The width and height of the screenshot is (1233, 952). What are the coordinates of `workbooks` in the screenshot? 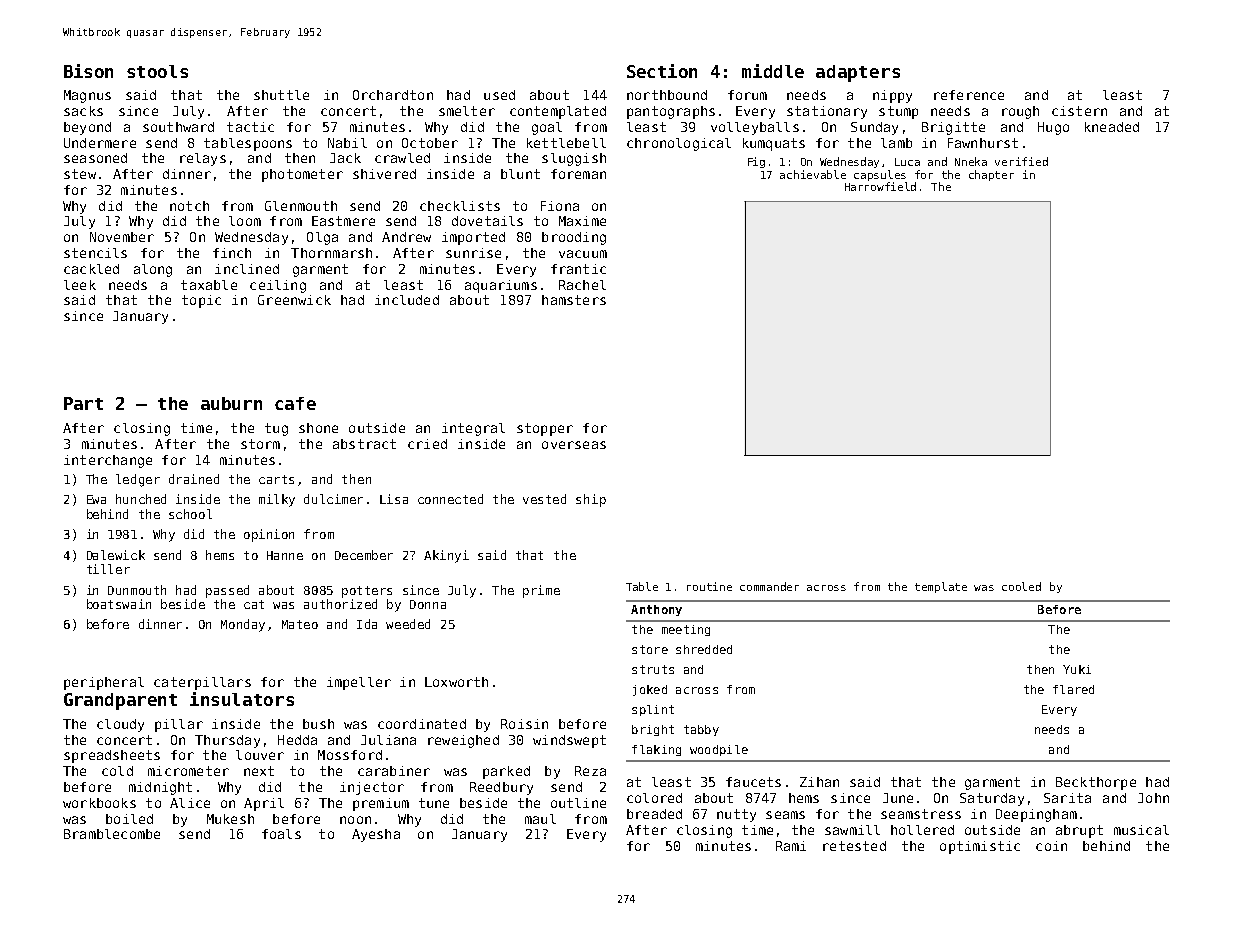 It's located at (99, 803).
